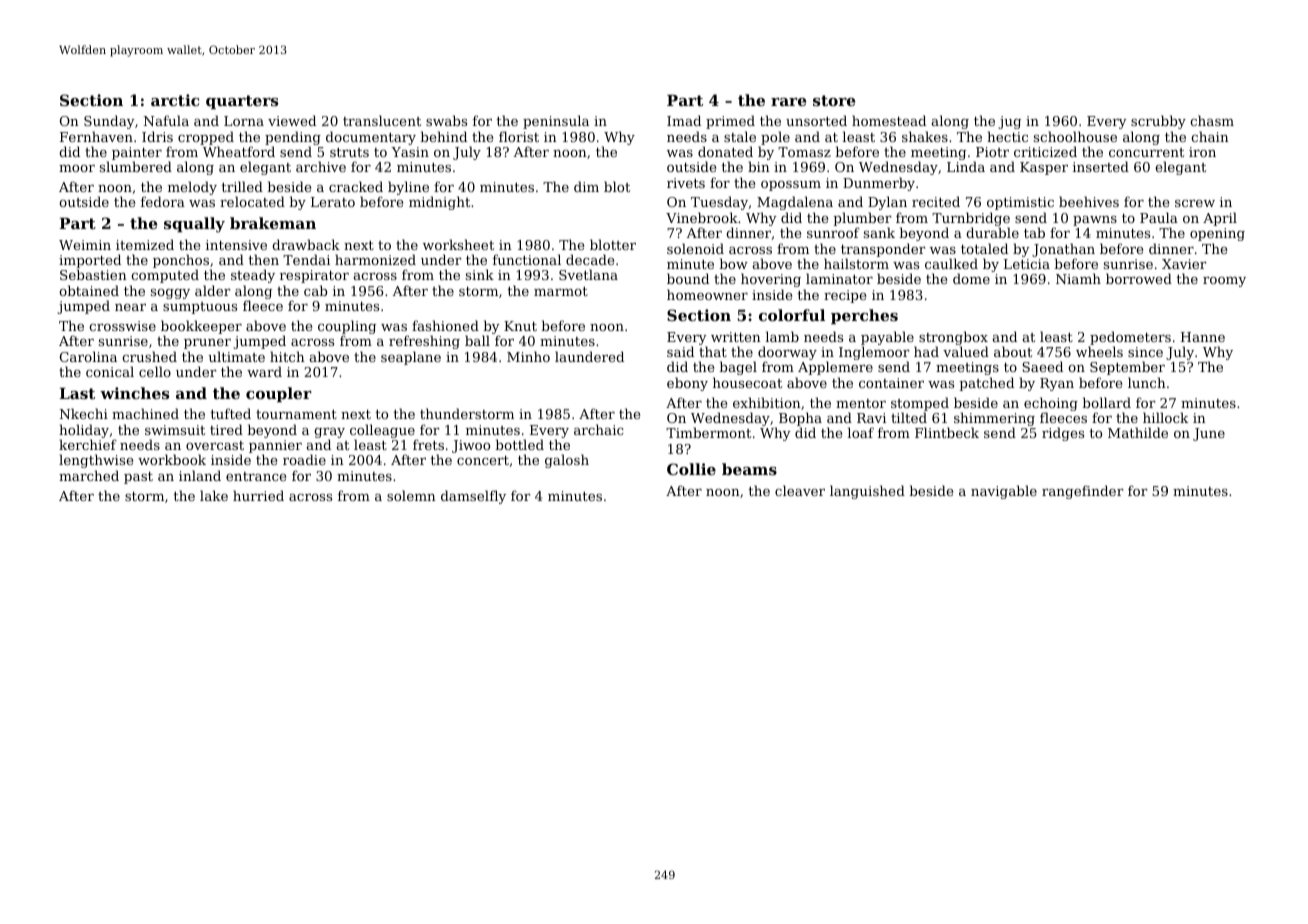 Image resolution: width=1308 pixels, height=924 pixels. Describe the element at coordinates (239, 151) in the page. I see `Wheatford` at that location.
